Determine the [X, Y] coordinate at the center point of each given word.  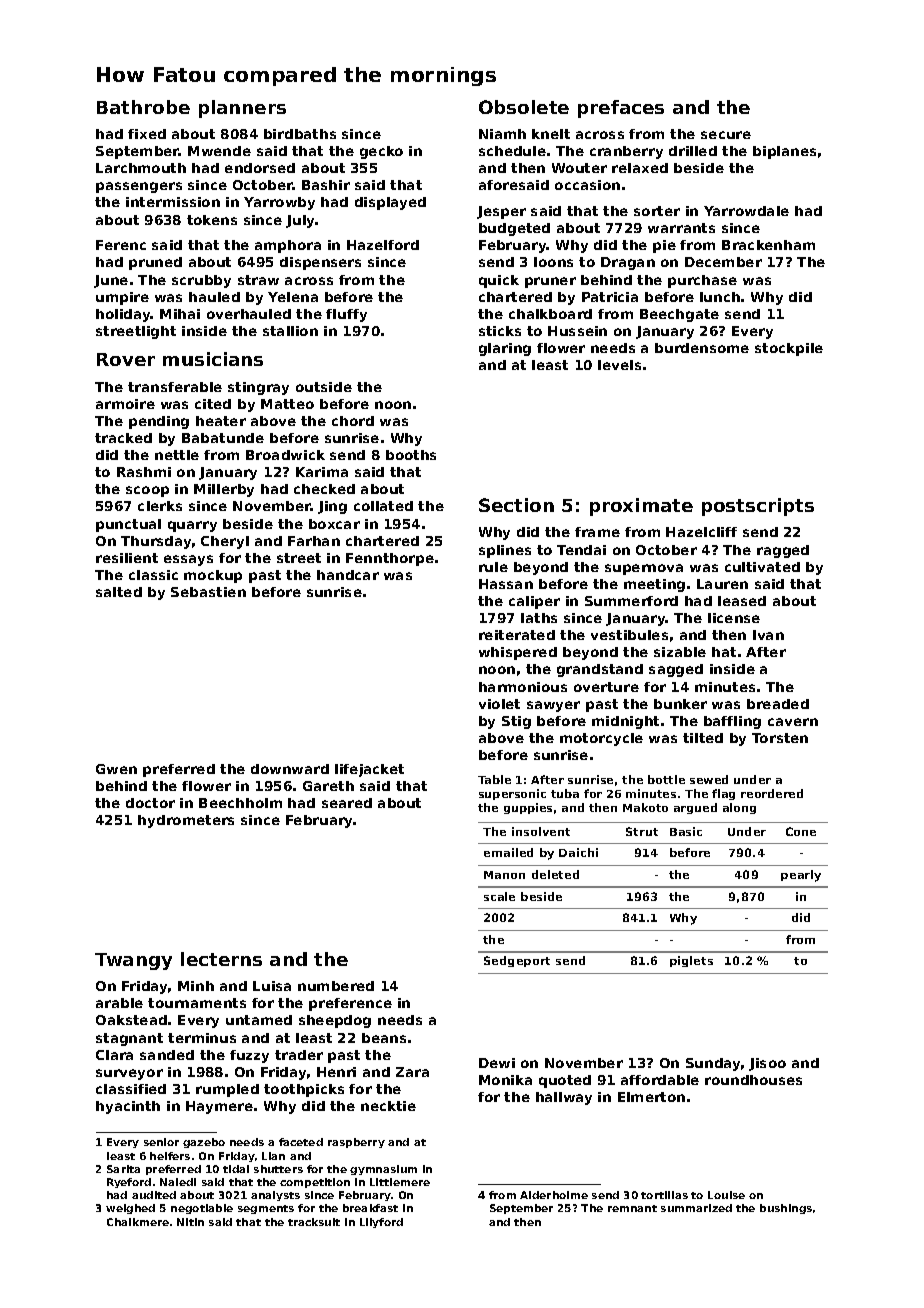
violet [499, 704]
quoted [565, 1081]
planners [242, 109]
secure [726, 135]
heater [221, 421]
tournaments [197, 1003]
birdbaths [300, 134]
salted [119, 592]
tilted [703, 738]
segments [266, 1209]
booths [411, 455]
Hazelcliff [701, 532]
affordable [660, 1080]
